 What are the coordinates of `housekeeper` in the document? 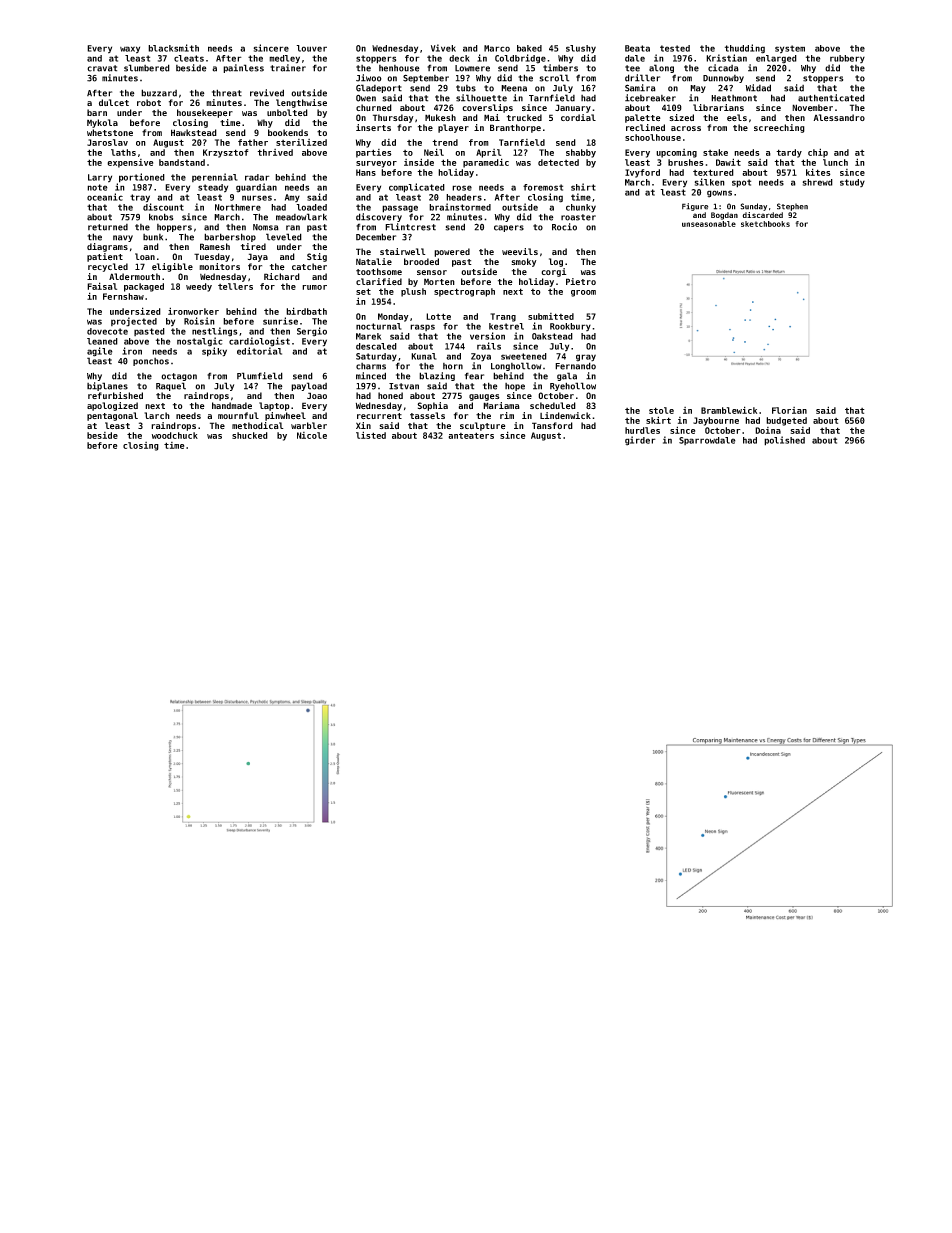 It's located at (205, 113).
